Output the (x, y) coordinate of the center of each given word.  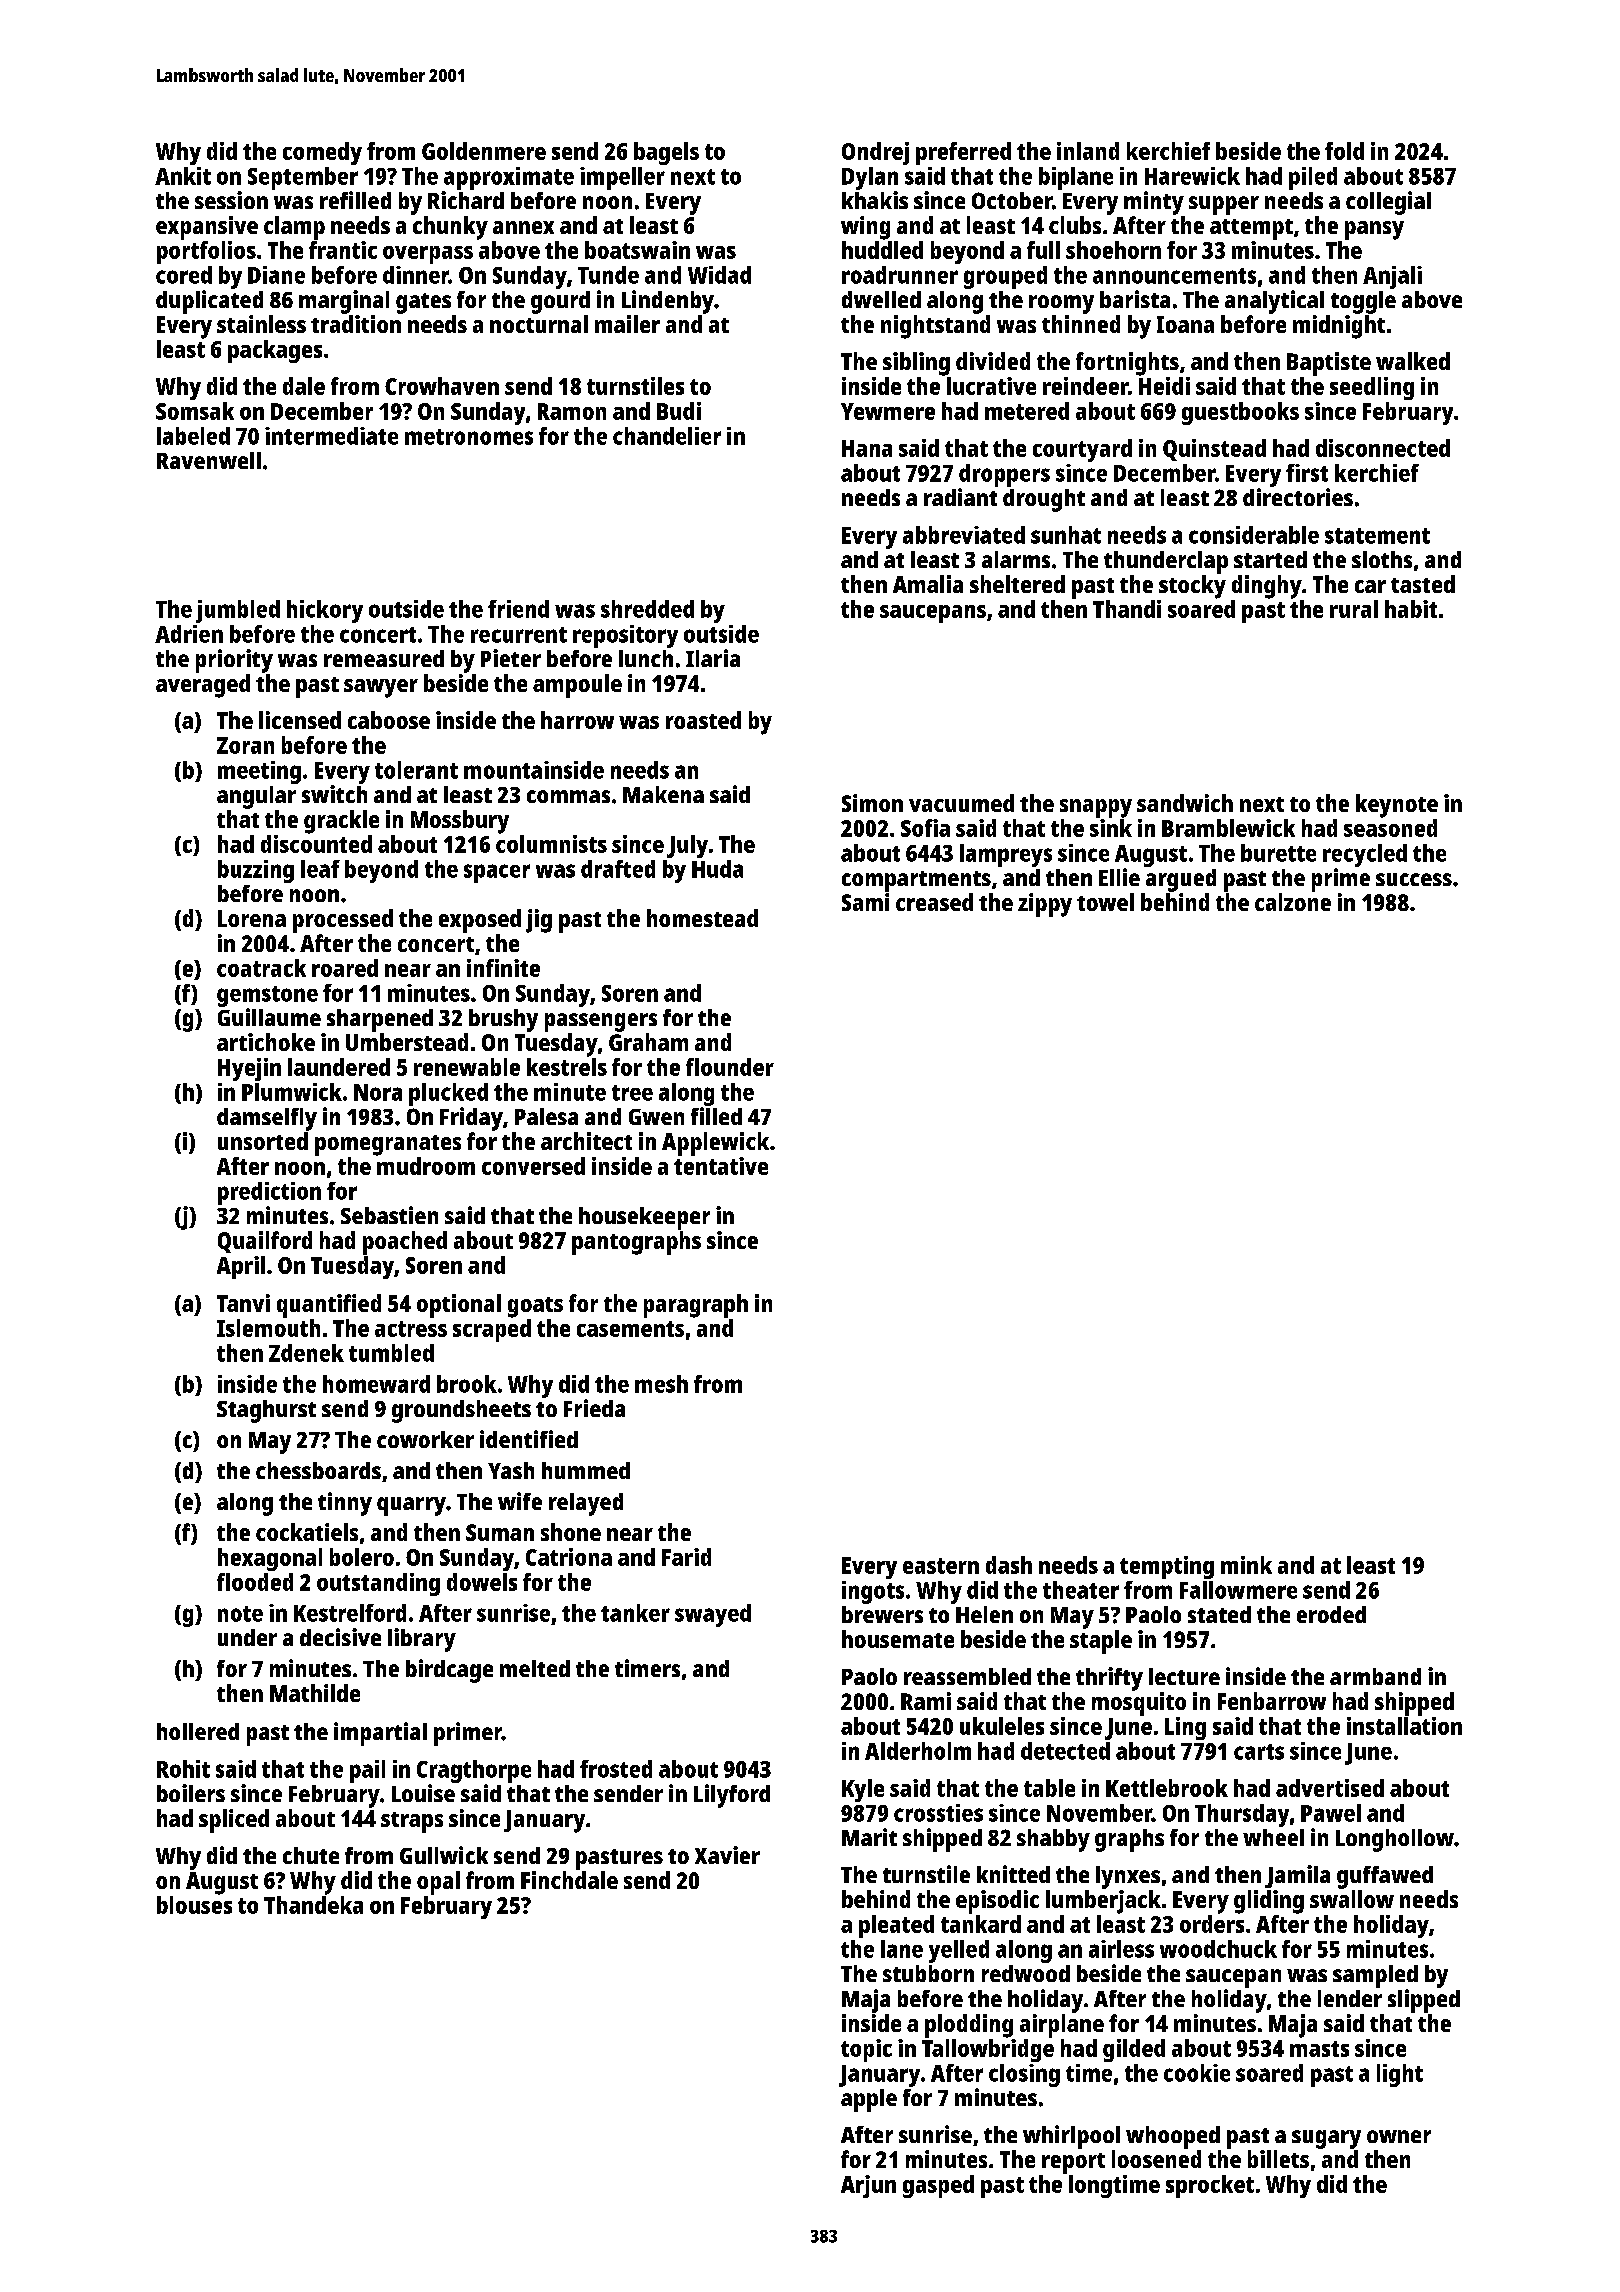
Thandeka (313, 1905)
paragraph (696, 1306)
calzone (1293, 902)
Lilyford (732, 1796)
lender (1350, 1998)
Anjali (1392, 277)
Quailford (265, 1242)
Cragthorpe (474, 1771)
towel (1105, 902)
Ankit (183, 176)
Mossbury (460, 822)
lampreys (1006, 855)
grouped (1005, 277)
